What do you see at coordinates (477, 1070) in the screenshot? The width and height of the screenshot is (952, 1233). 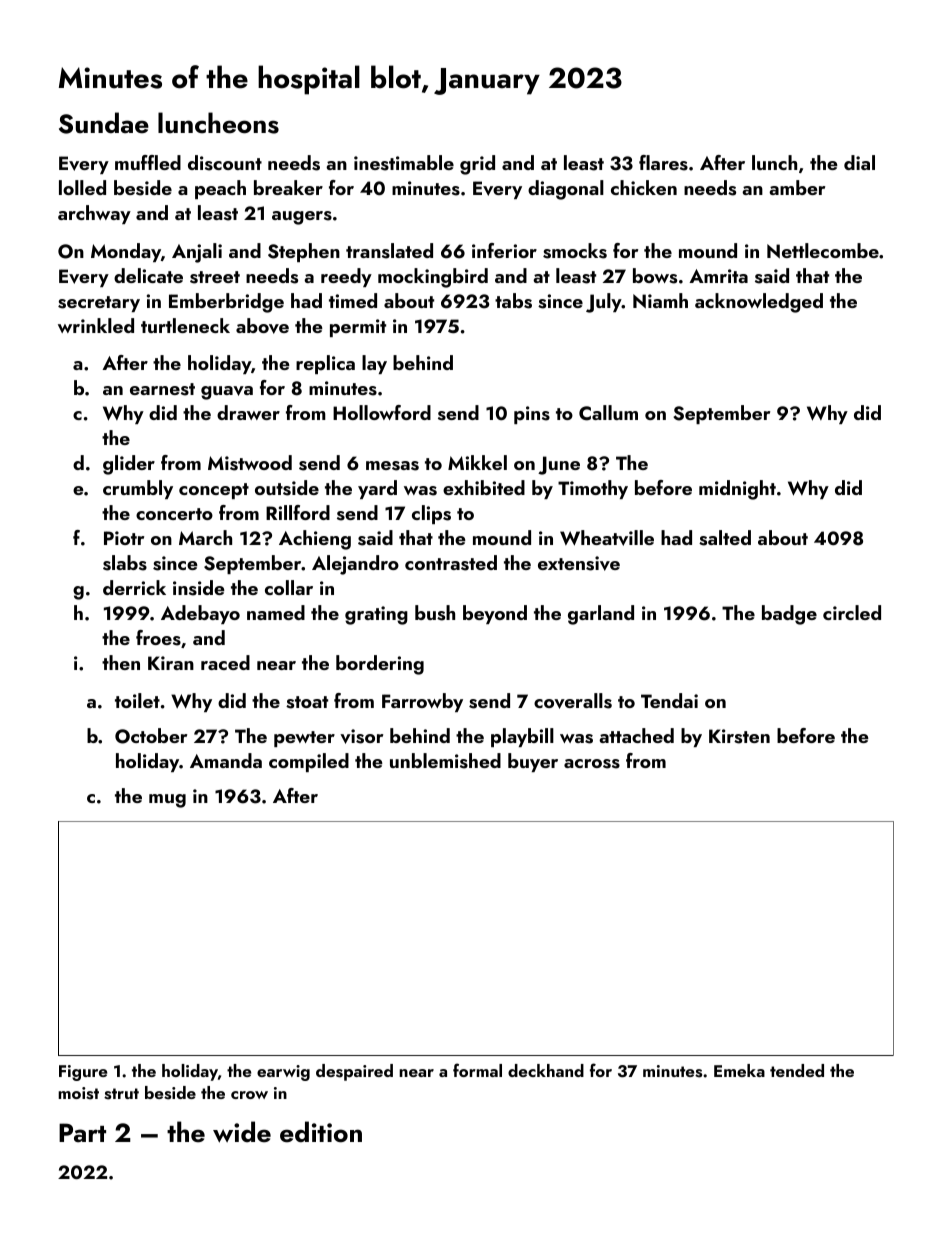 I see `formal` at bounding box center [477, 1070].
